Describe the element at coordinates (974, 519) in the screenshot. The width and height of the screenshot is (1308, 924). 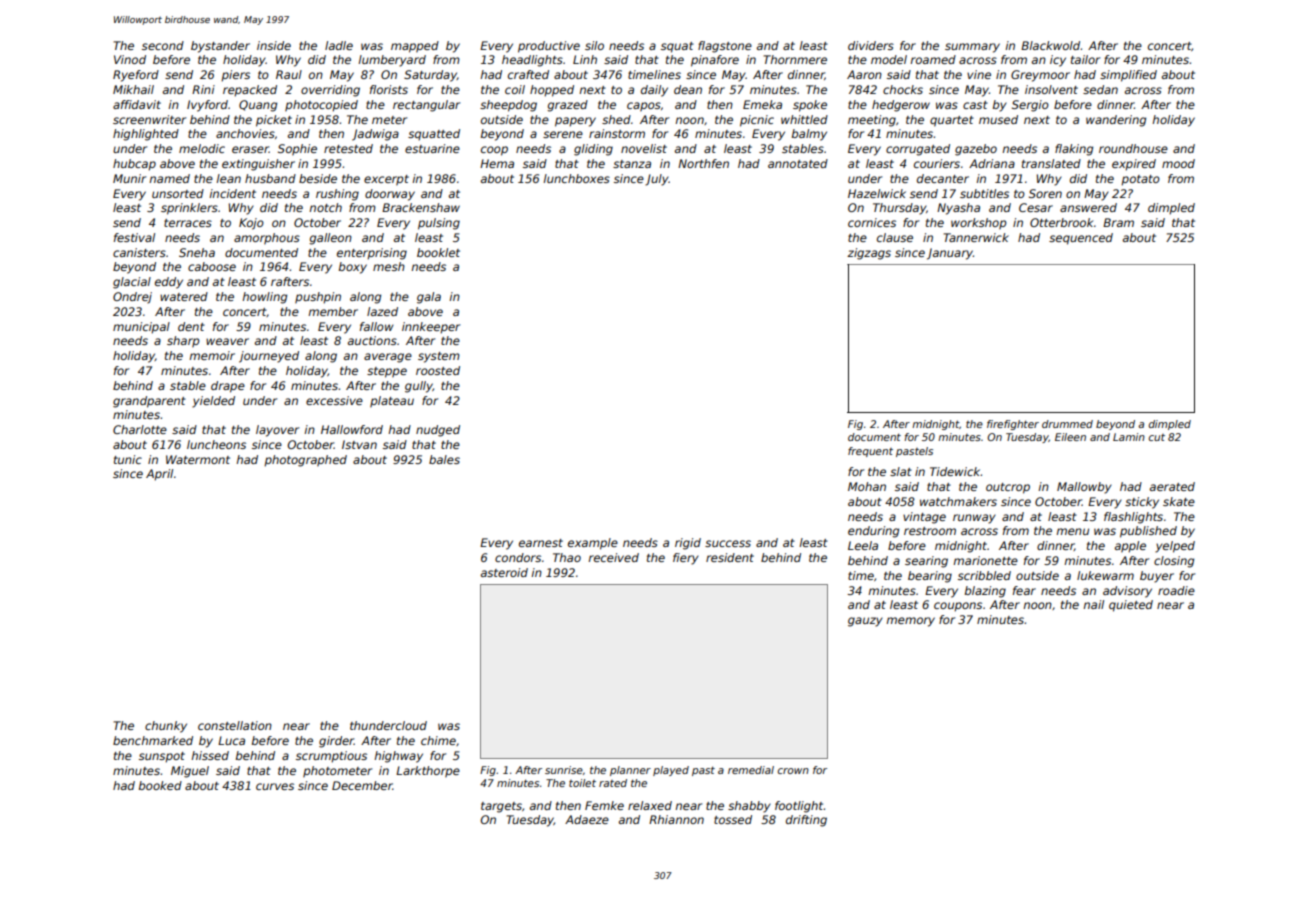
I see `runway` at that location.
